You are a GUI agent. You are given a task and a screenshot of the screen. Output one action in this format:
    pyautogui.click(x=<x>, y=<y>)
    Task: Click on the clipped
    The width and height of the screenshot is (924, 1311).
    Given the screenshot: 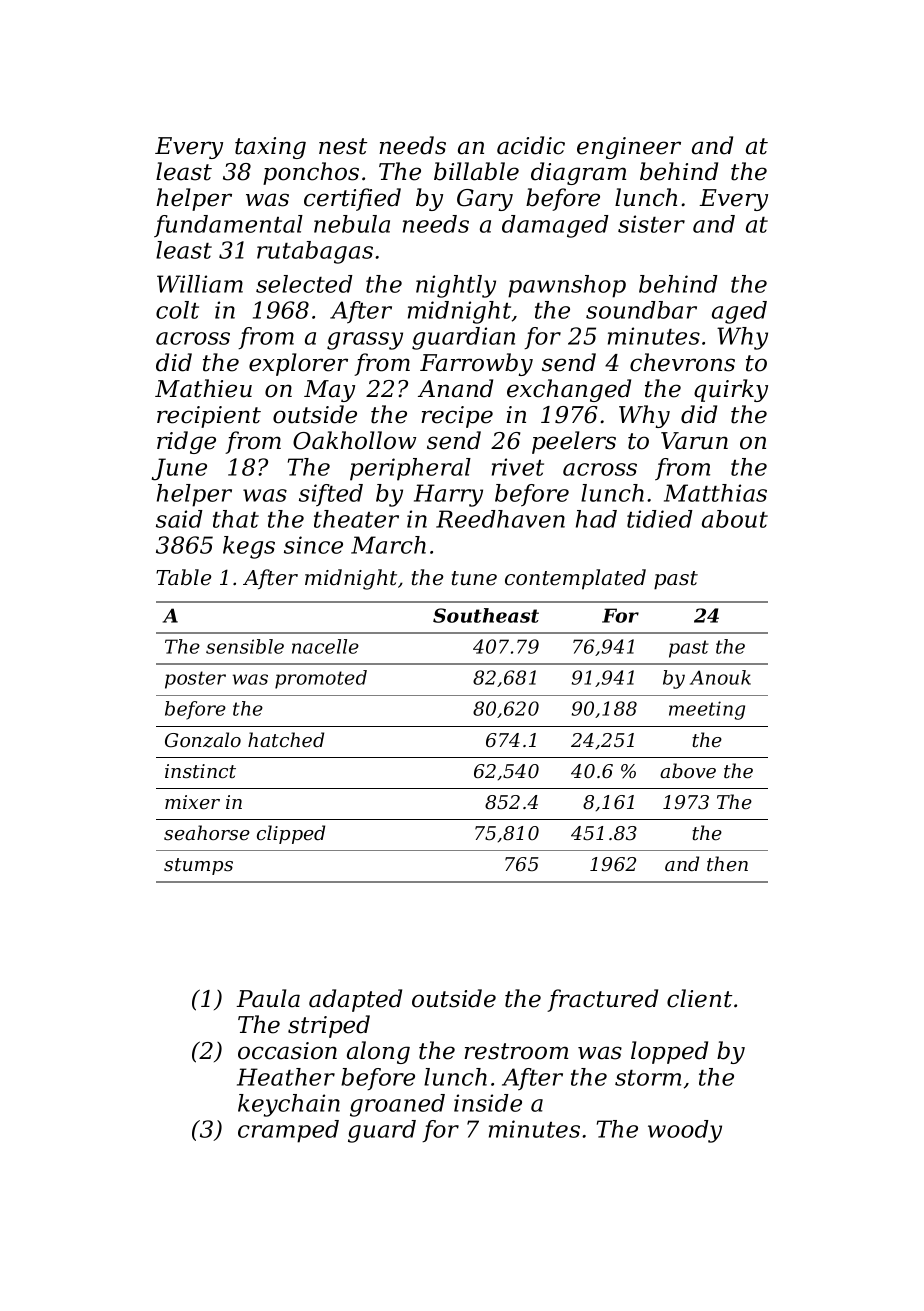 What is the action you would take?
    pyautogui.click(x=291, y=834)
